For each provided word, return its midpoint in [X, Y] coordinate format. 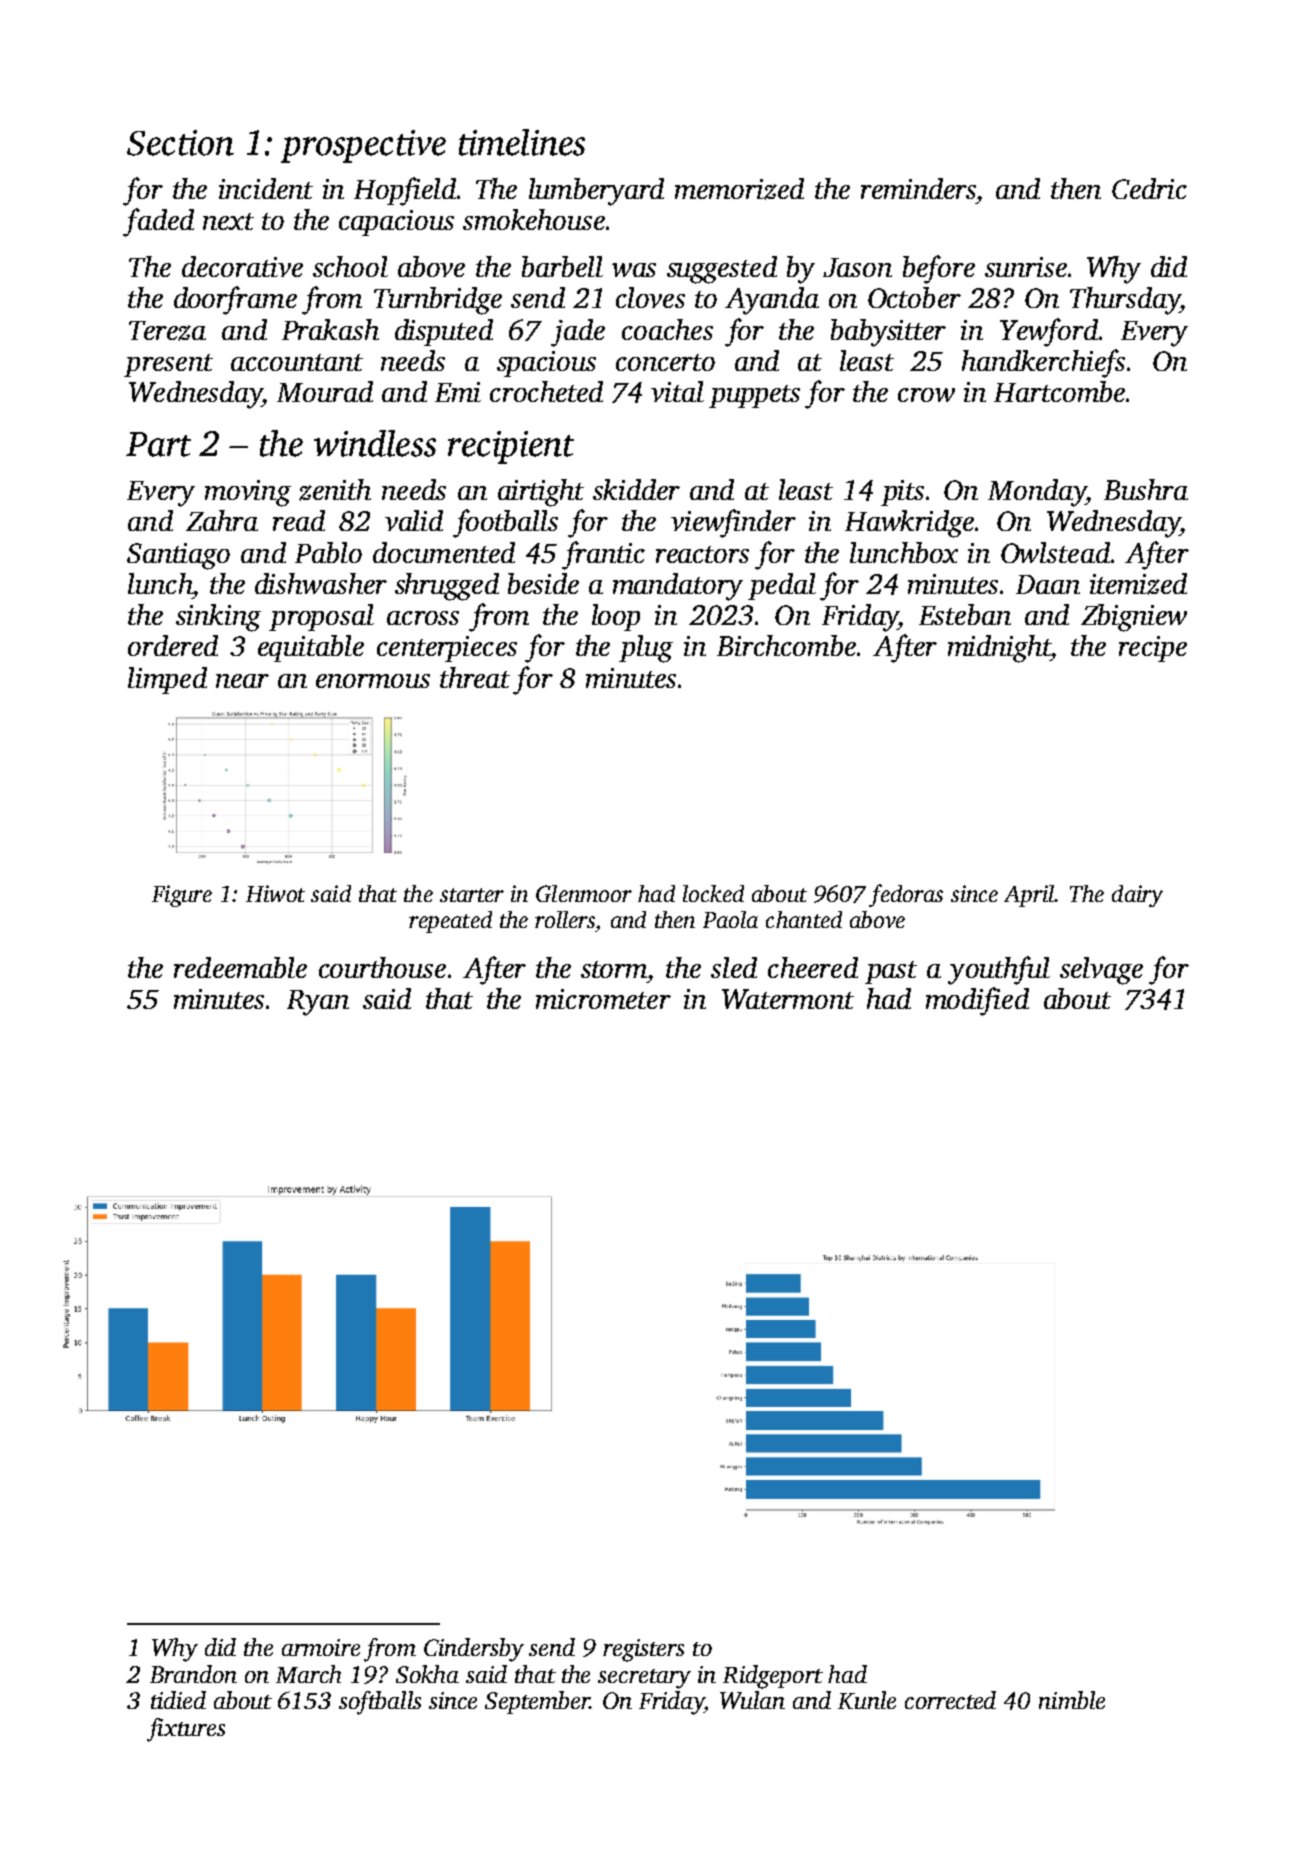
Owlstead [1055, 552]
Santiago [178, 556]
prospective [363, 146]
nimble [1072, 1700]
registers [643, 1650]
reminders [918, 188]
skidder [636, 489]
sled [734, 967]
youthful [999, 970]
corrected [950, 1700]
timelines [522, 142]
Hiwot [275, 893]
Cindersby [474, 1650]
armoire [321, 1647]
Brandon [193, 1674]
